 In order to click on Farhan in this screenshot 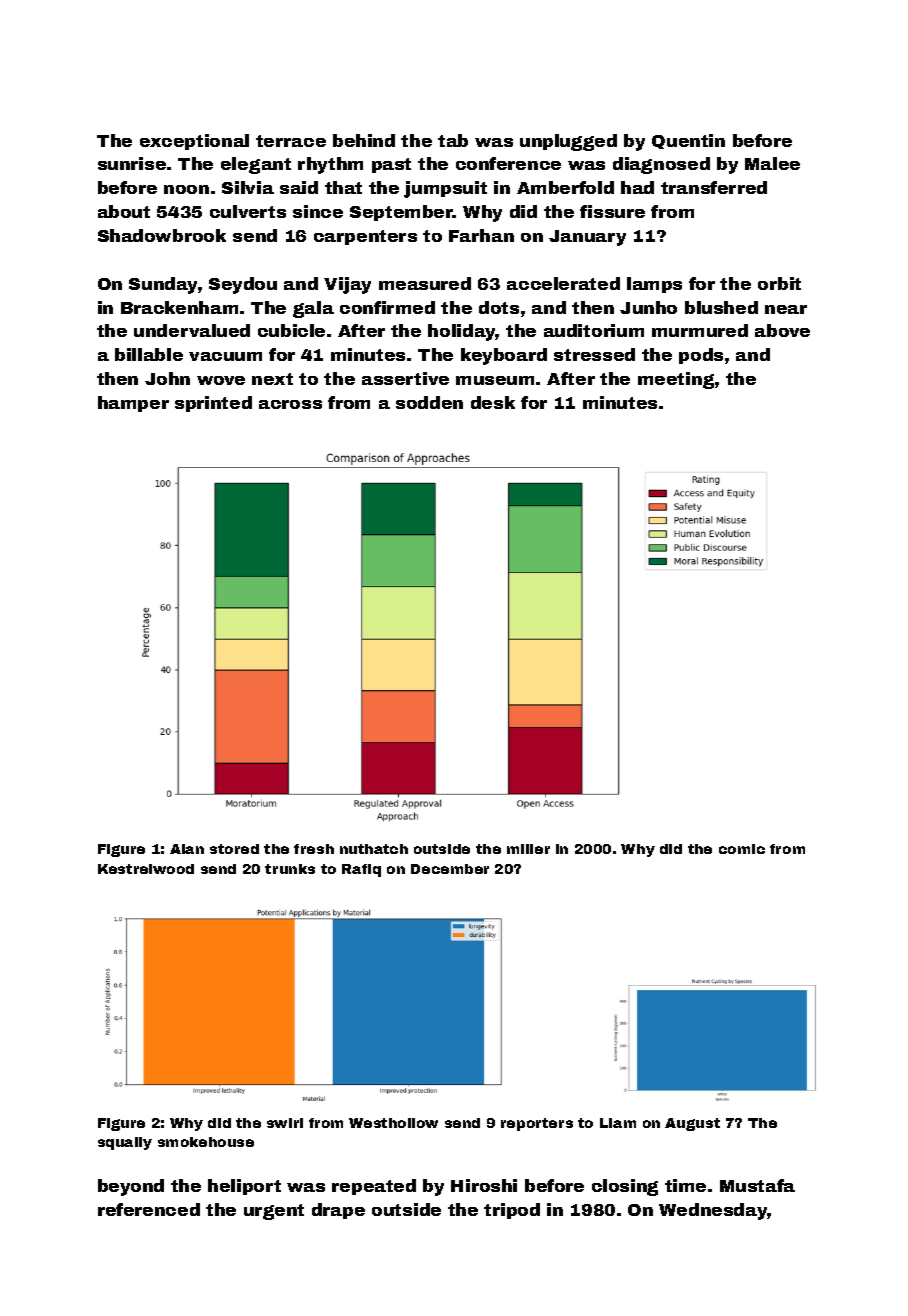, I will do `click(481, 235)`.
